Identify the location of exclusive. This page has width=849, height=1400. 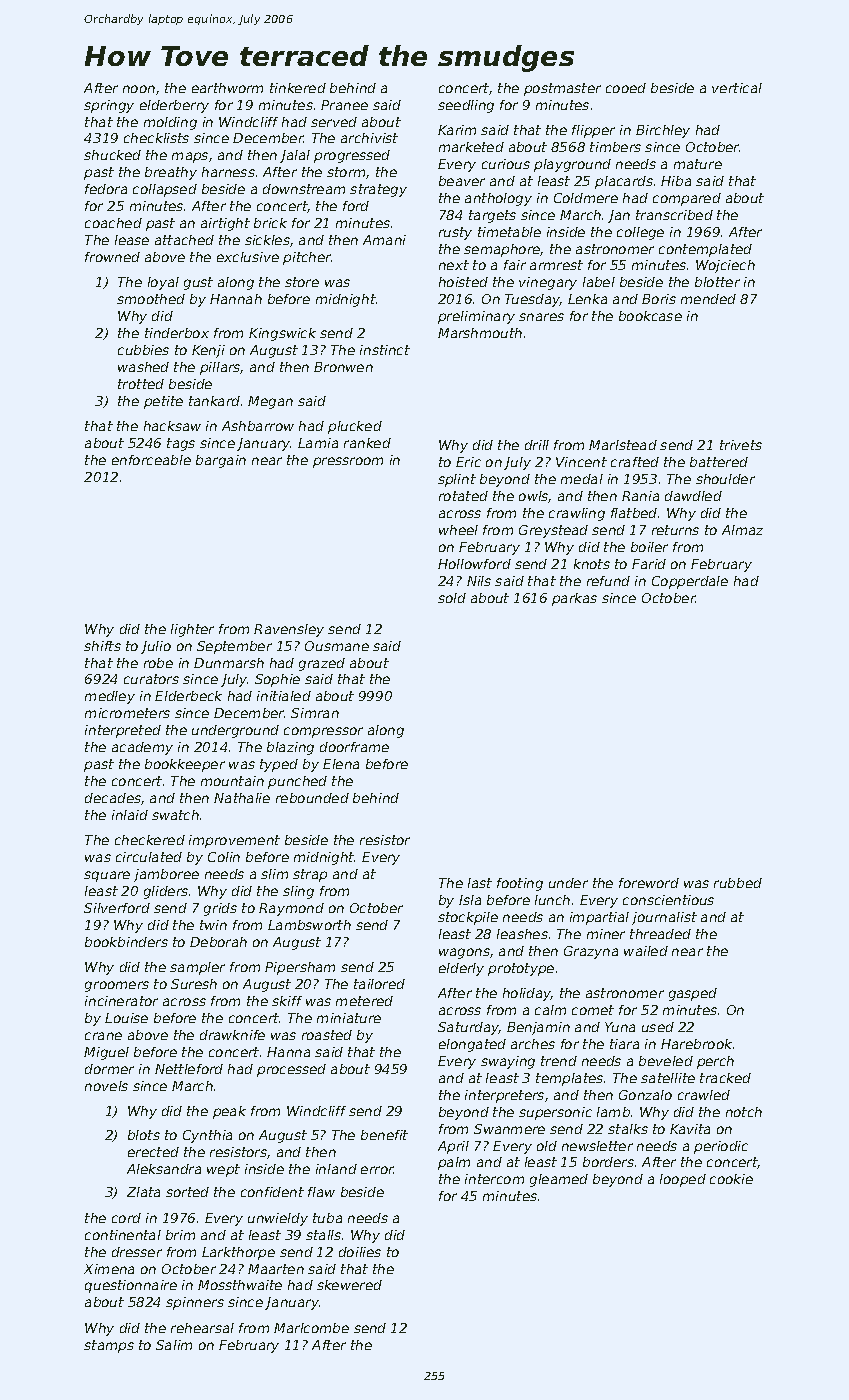
(248, 257).
